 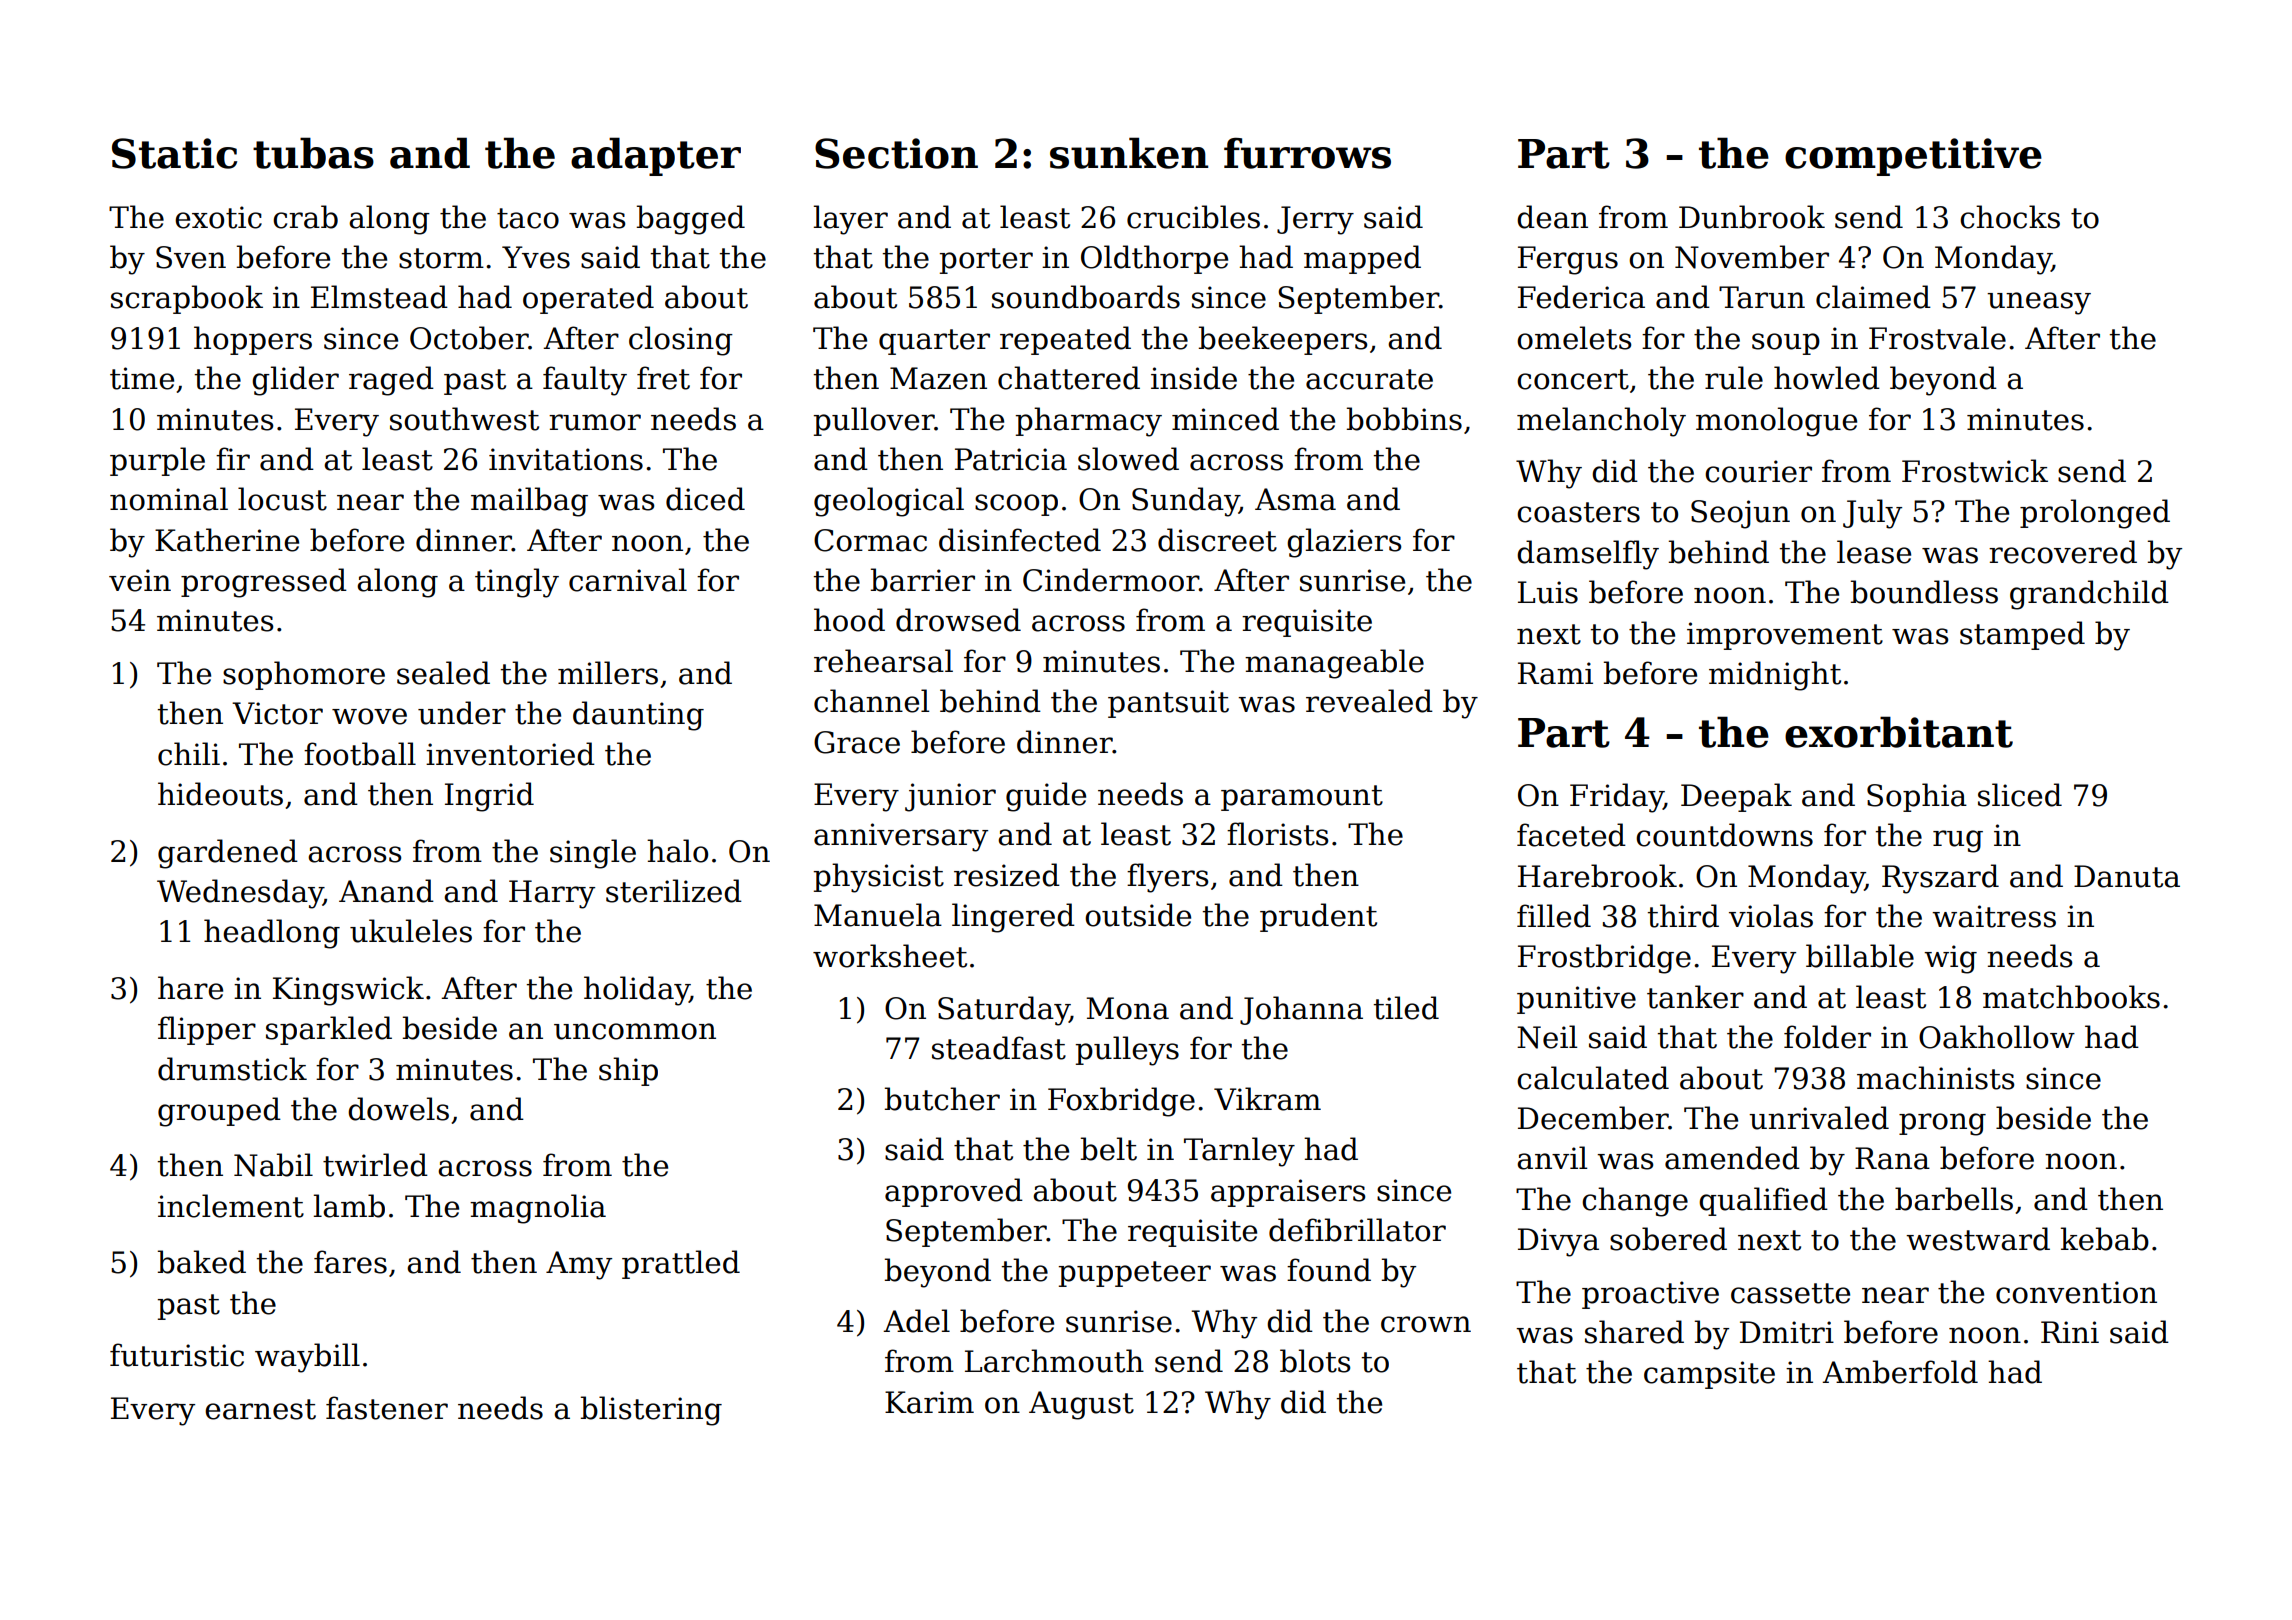 I want to click on Static, so click(x=174, y=153).
